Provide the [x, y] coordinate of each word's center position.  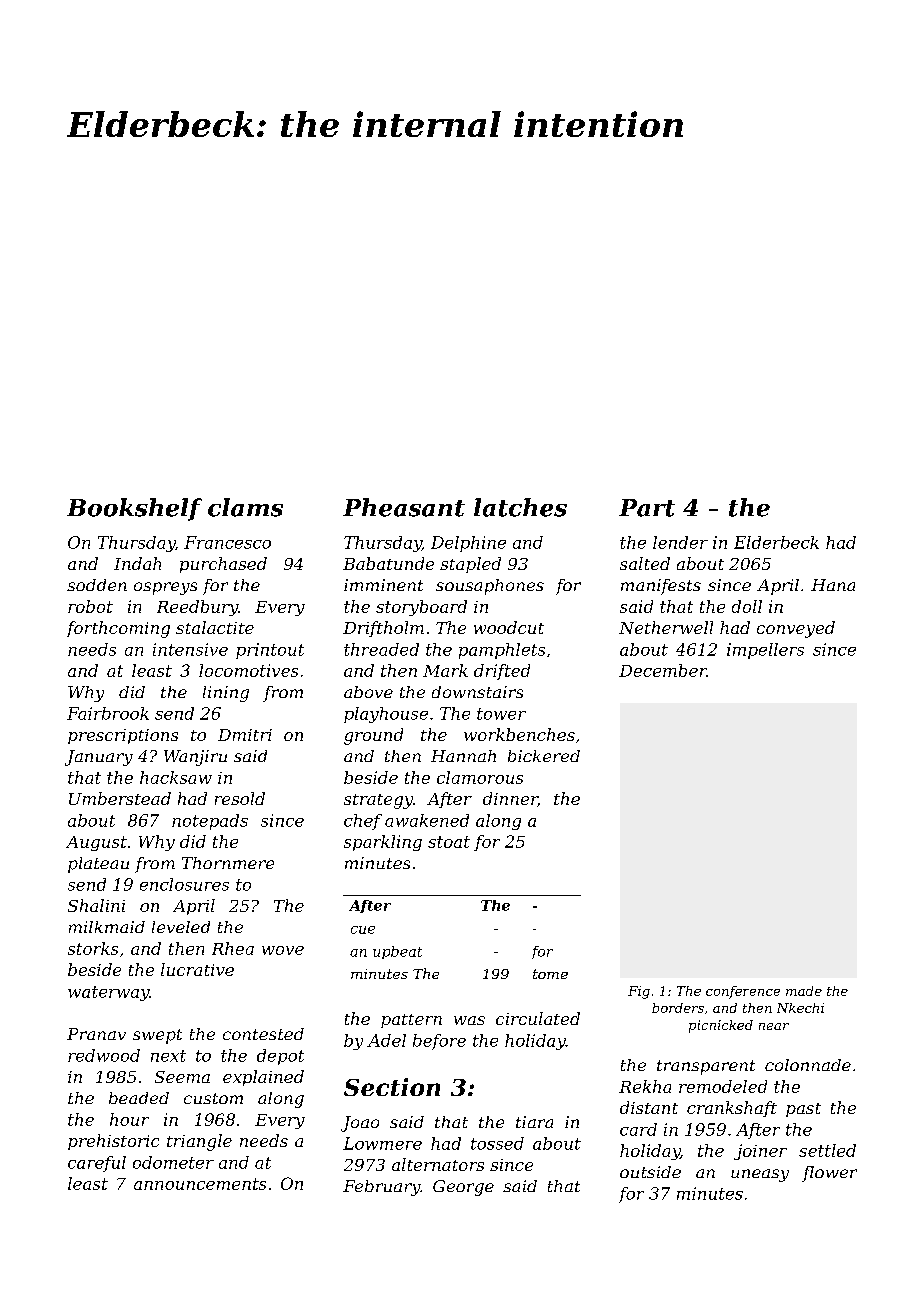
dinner [510, 799]
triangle [199, 1142]
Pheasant [404, 507]
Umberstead [120, 798]
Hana [833, 585]
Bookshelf [134, 509]
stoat [449, 842]
